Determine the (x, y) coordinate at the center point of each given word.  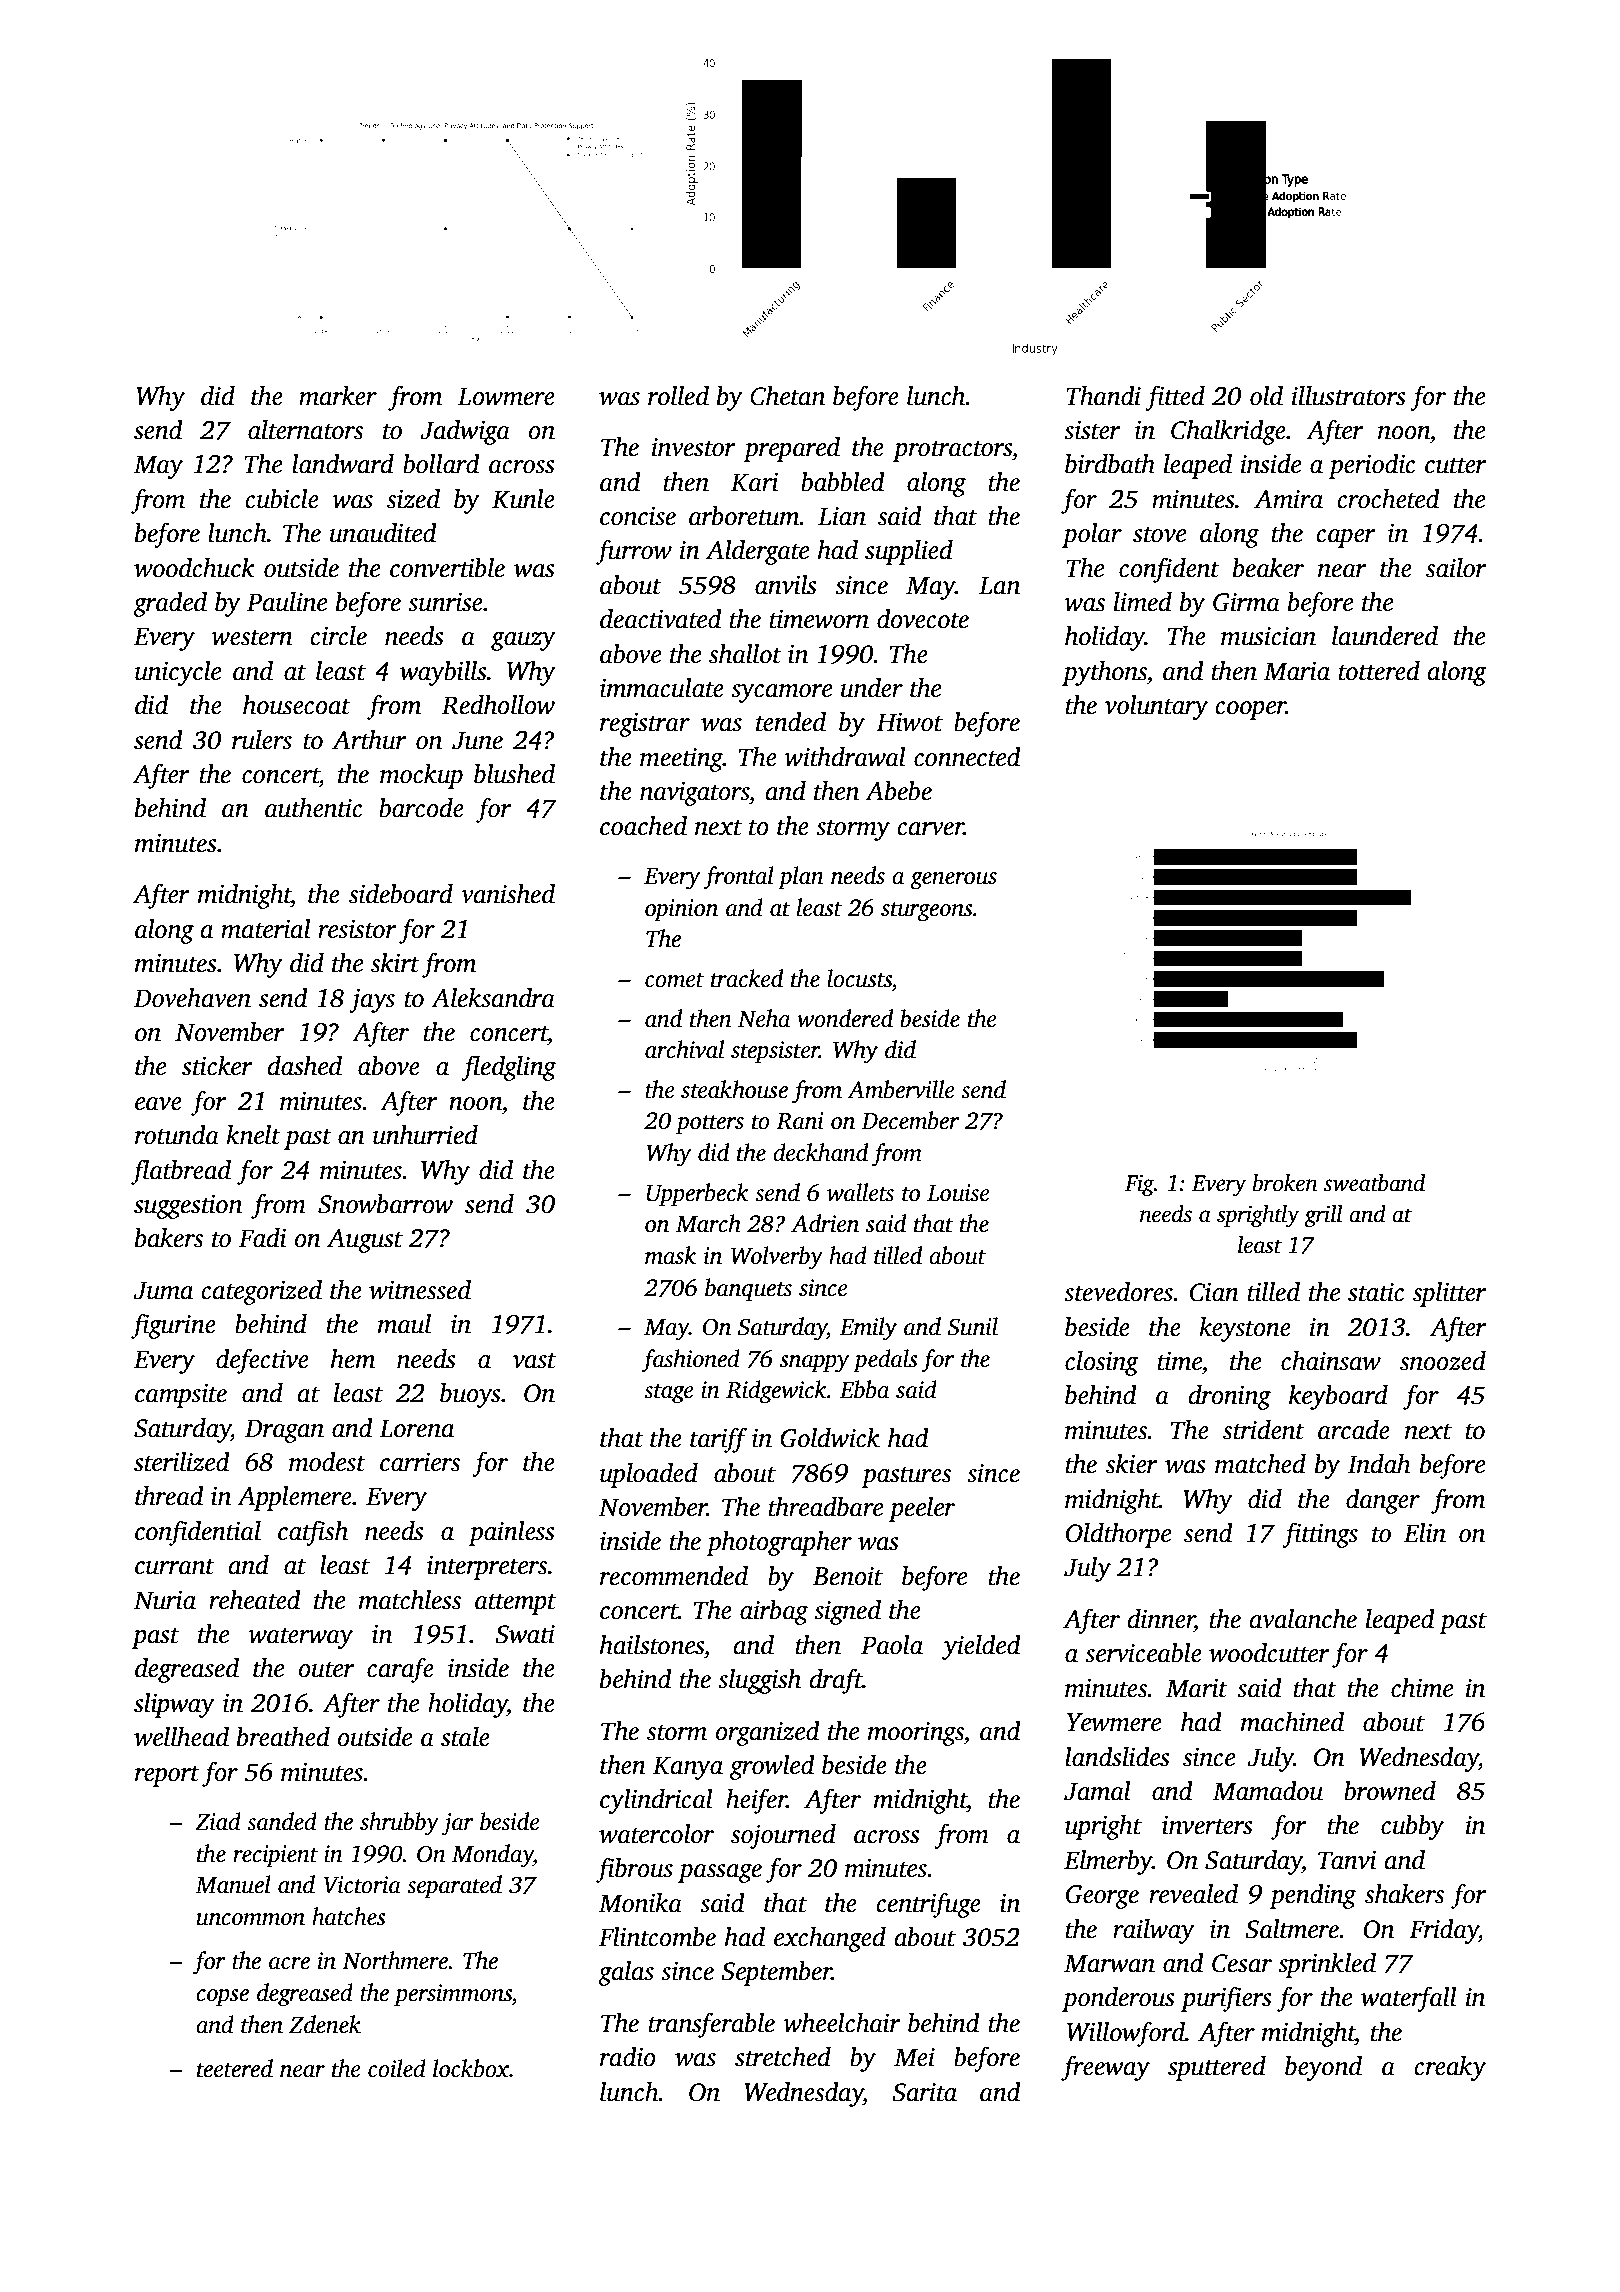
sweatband (1374, 1183)
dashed (305, 1066)
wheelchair (842, 2023)
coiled (397, 2068)
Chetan (787, 396)
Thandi (1103, 396)
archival (684, 1049)
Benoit (848, 1576)
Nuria (165, 1600)
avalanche (1303, 1619)
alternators (305, 430)
